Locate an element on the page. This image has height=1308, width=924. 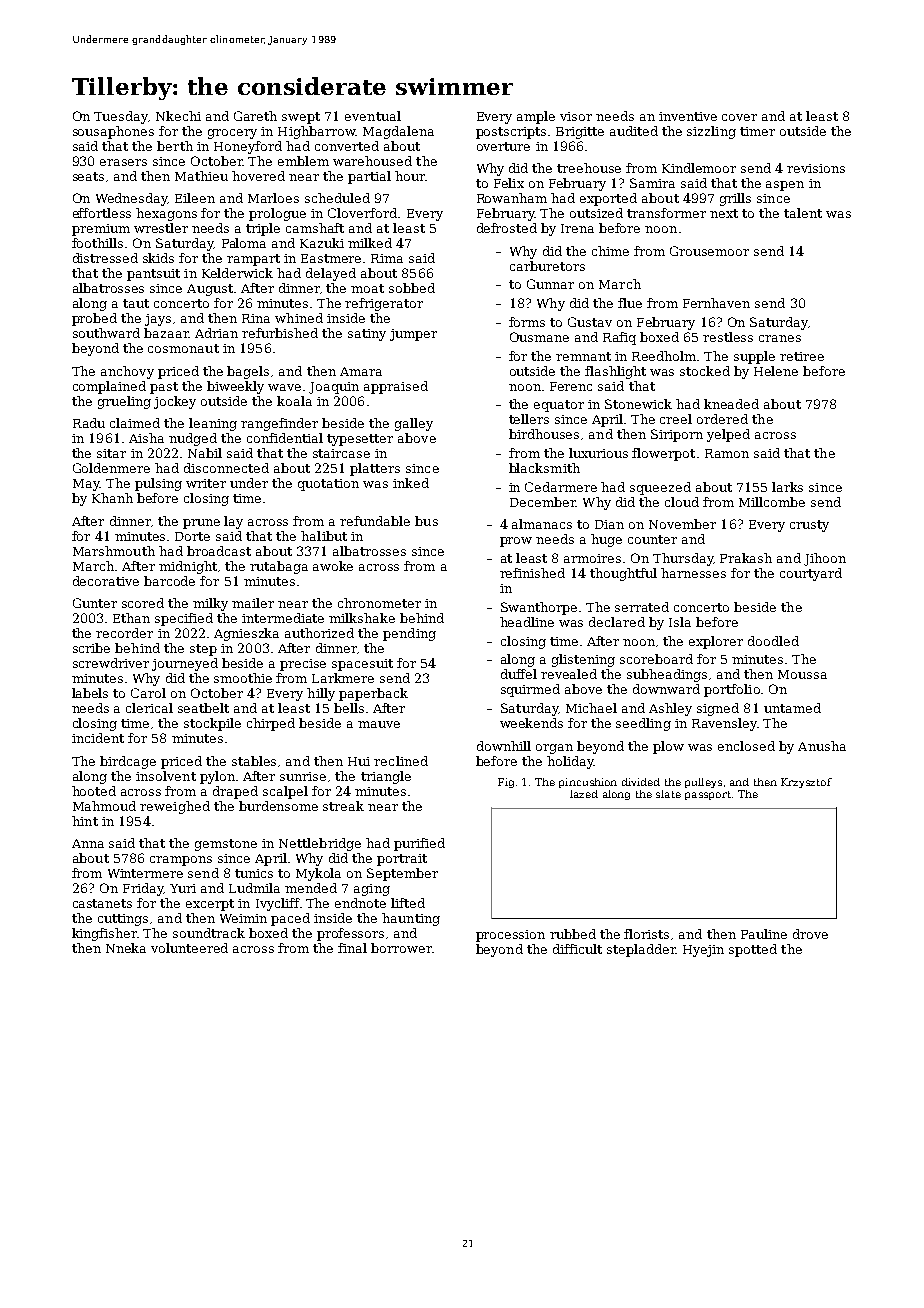
Yuri is located at coordinates (183, 888).
